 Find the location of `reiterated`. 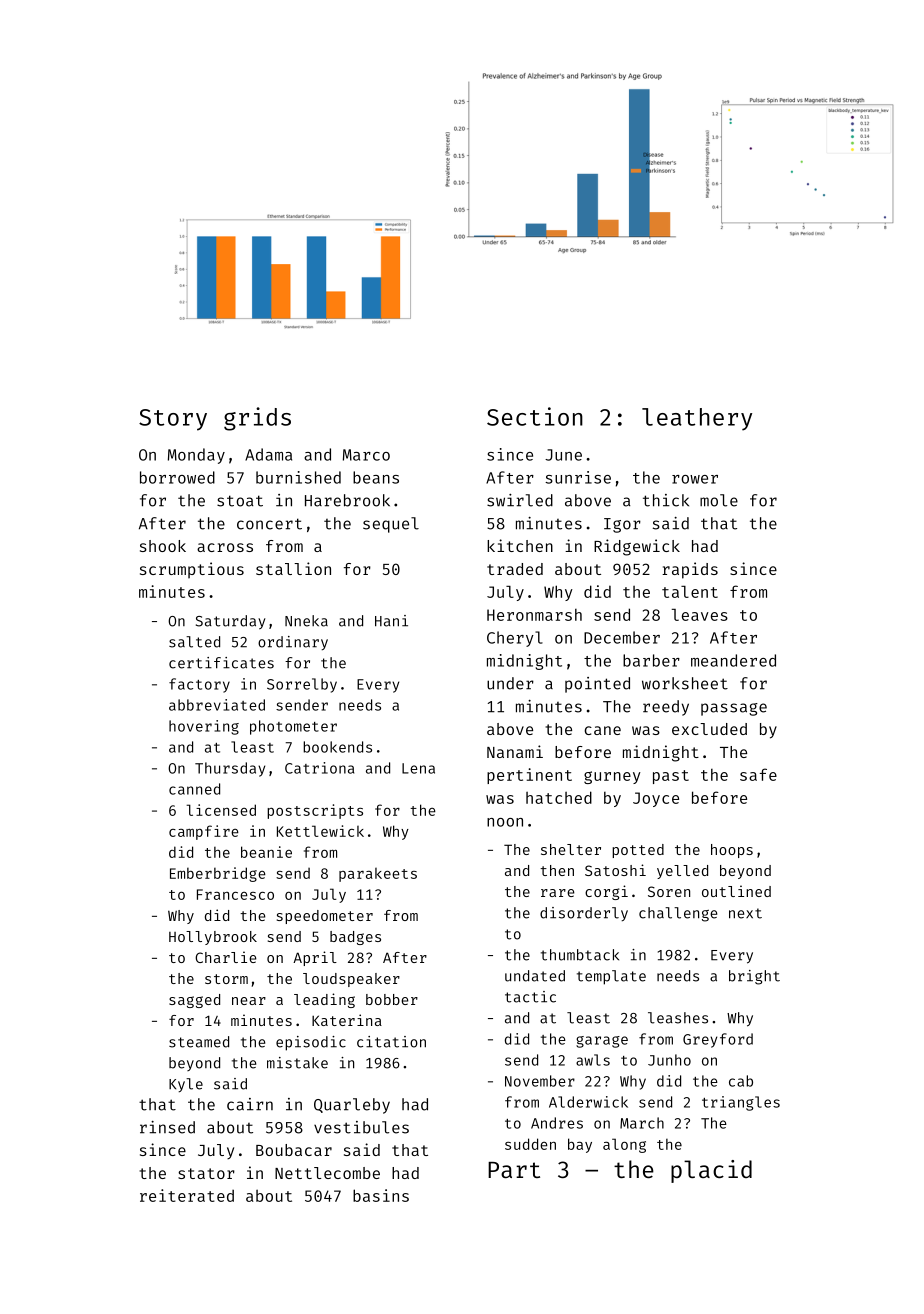

reiterated is located at coordinates (187, 1195).
